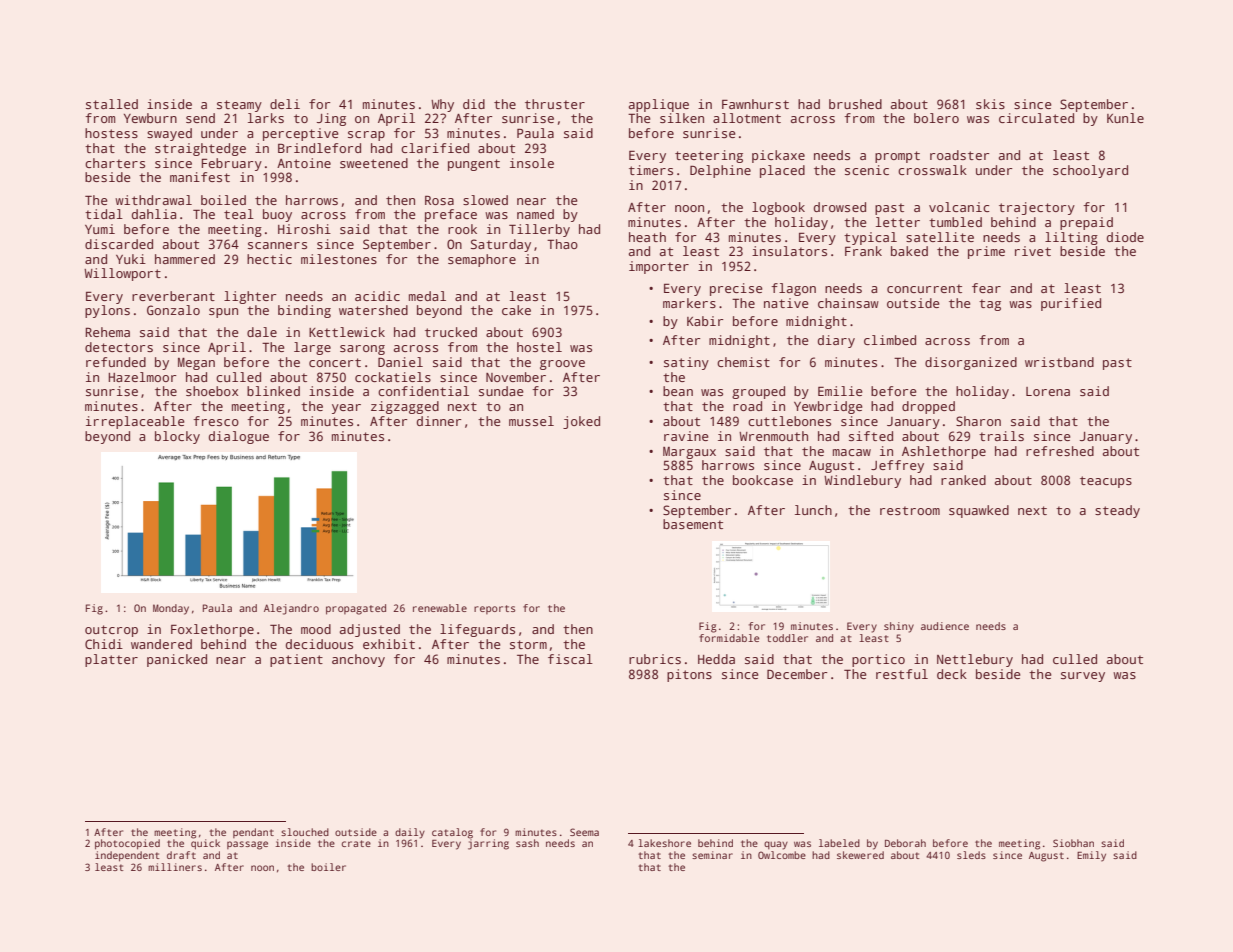 The image size is (1233, 952). I want to click on Emily, so click(1091, 856).
